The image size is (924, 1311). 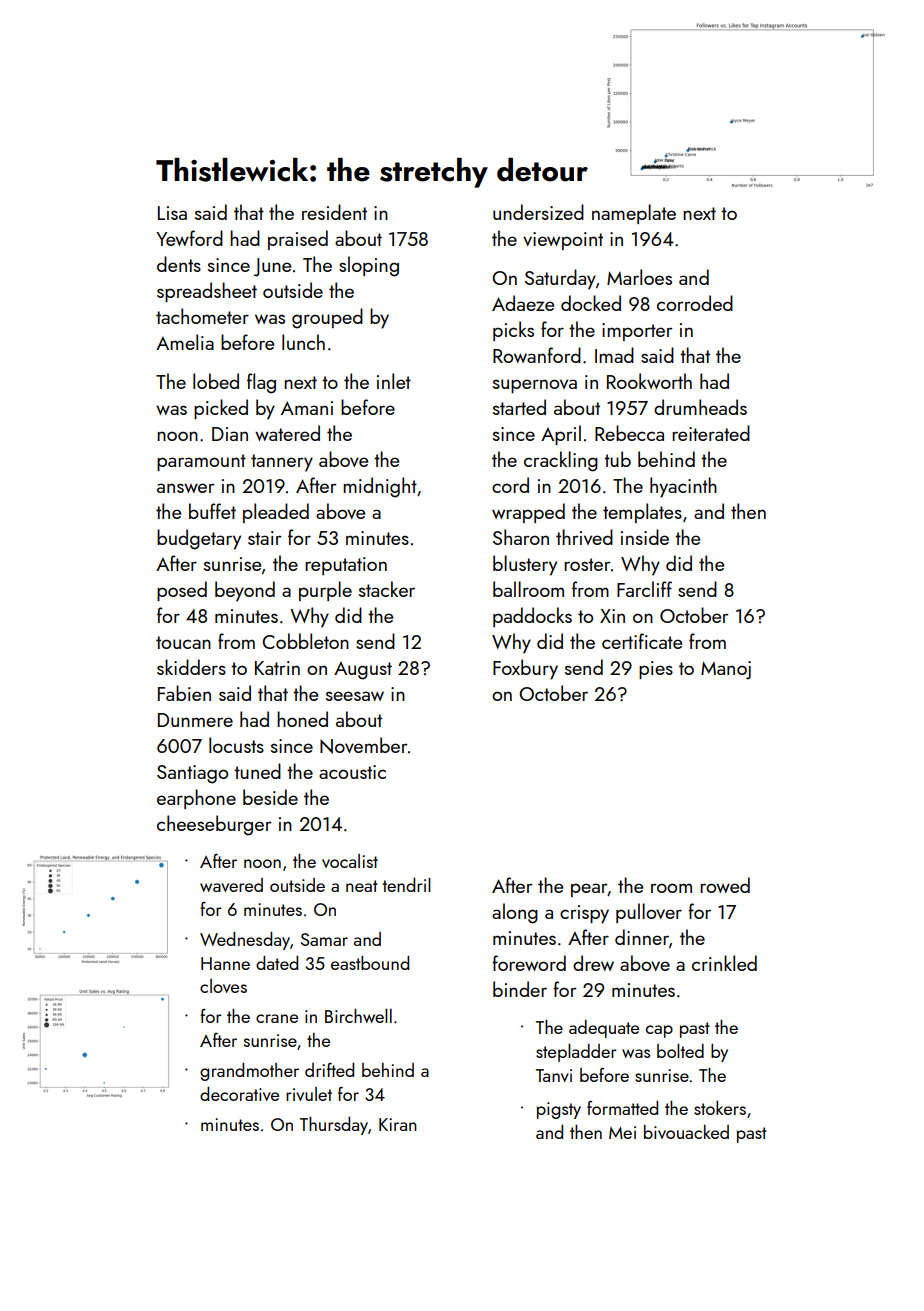 I want to click on seesaw, so click(x=355, y=696).
